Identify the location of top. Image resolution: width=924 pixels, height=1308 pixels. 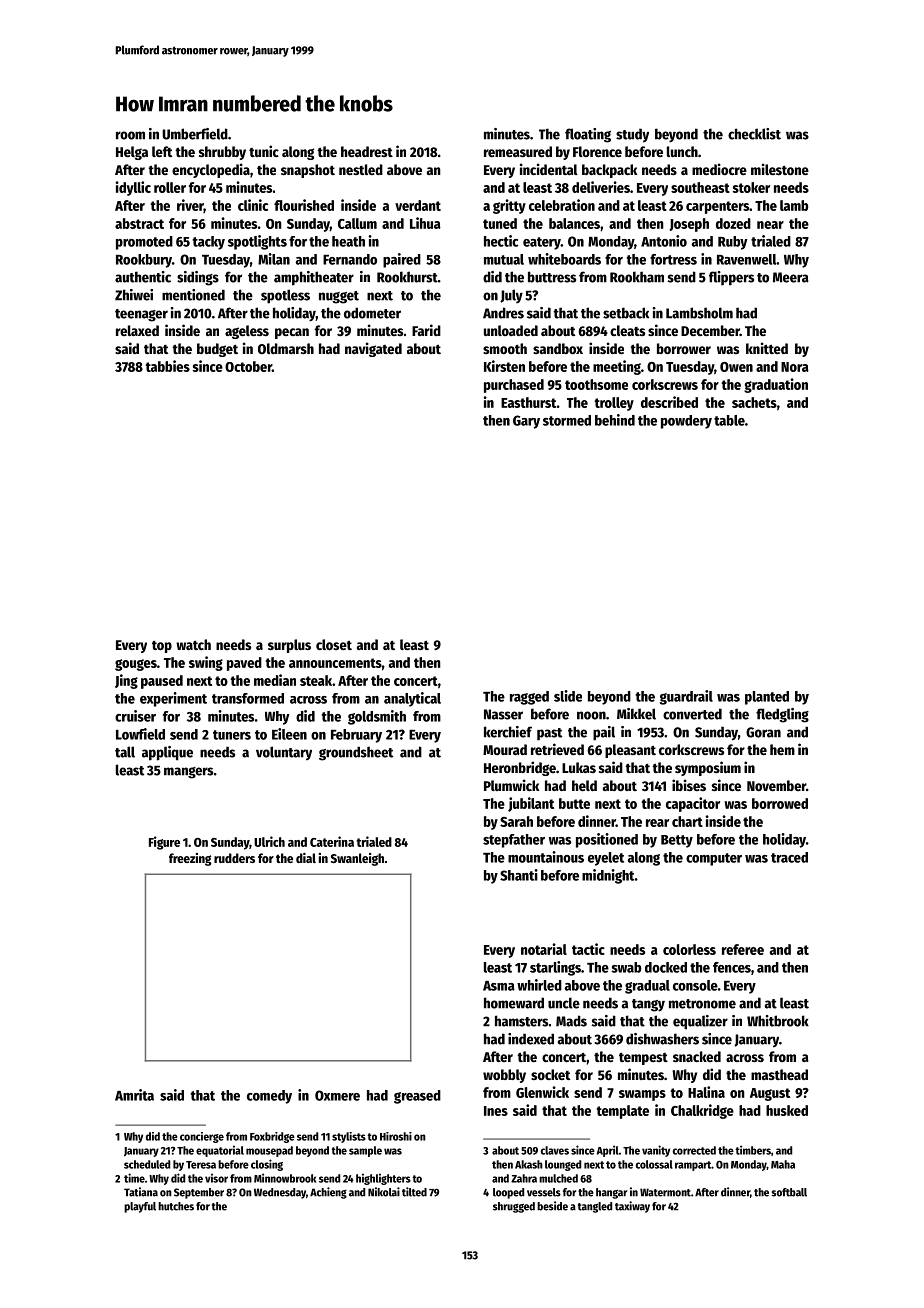
(162, 647).
